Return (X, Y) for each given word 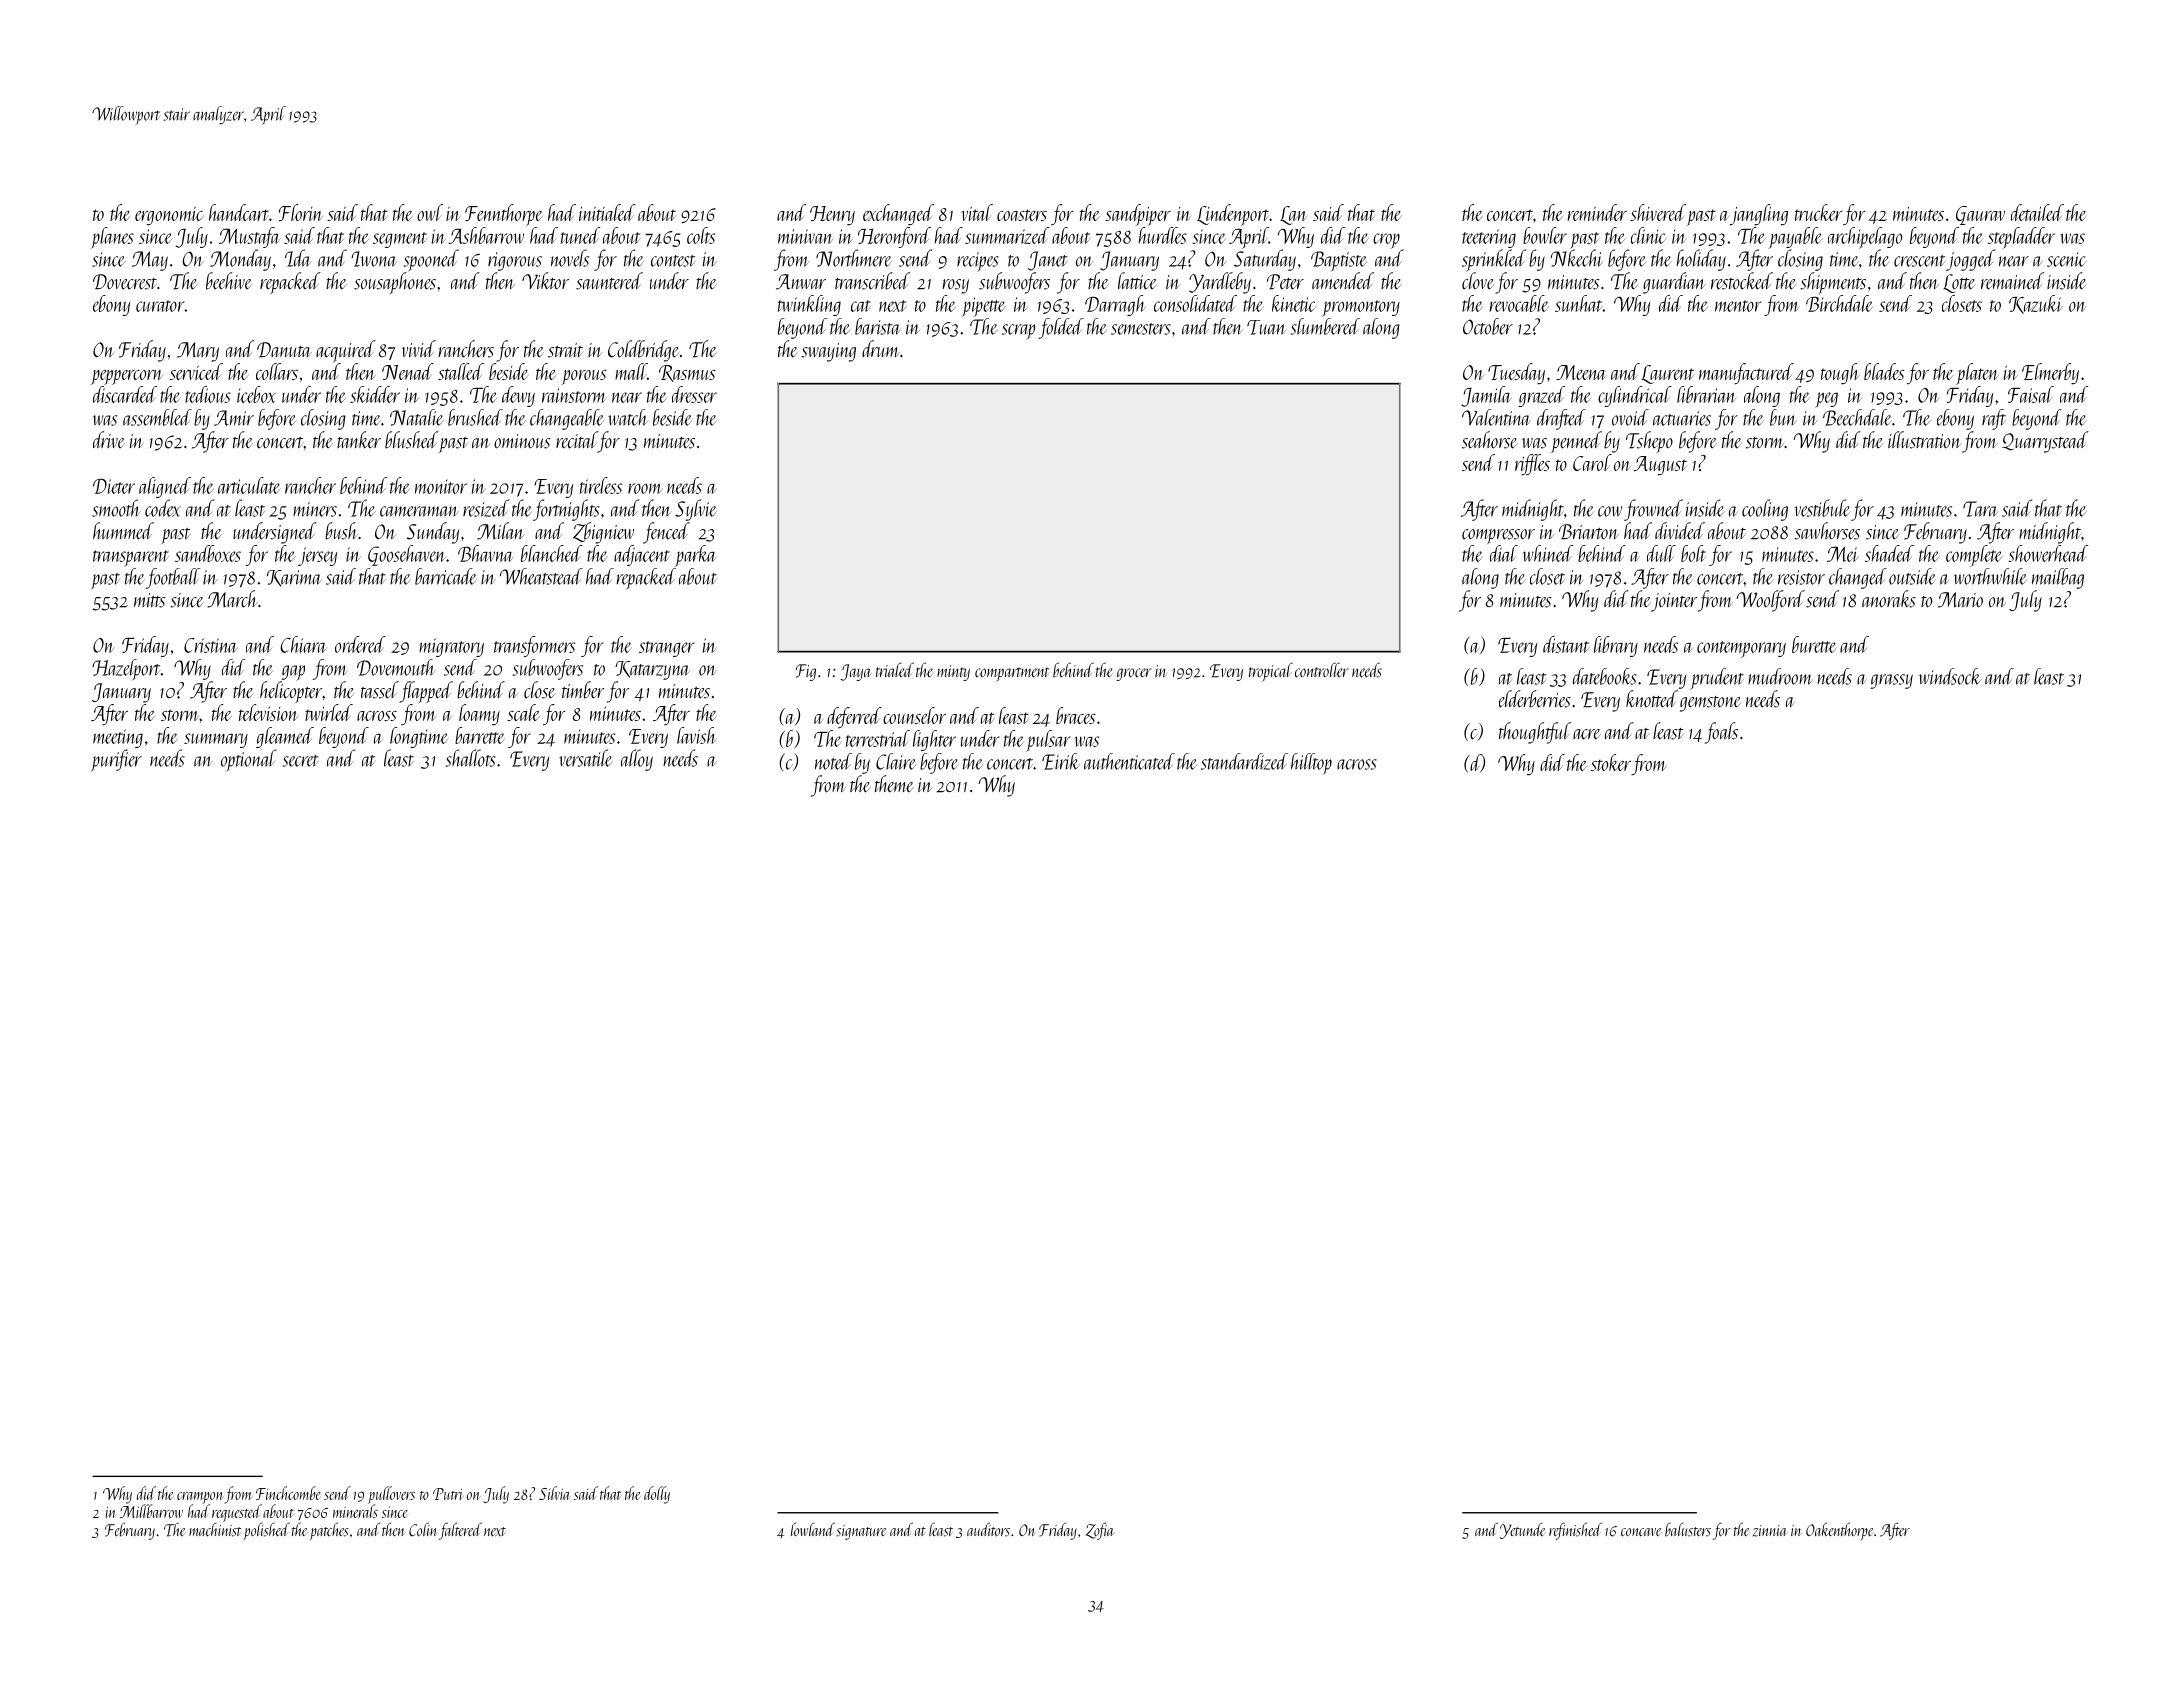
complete (1974, 556)
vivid (419, 348)
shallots (471, 758)
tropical (1271, 672)
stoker (1611, 762)
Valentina (1496, 417)
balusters (1688, 1529)
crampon (200, 1498)
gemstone (1710, 704)
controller (1322, 670)
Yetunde (1523, 1531)
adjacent (642, 555)
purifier (116, 760)
